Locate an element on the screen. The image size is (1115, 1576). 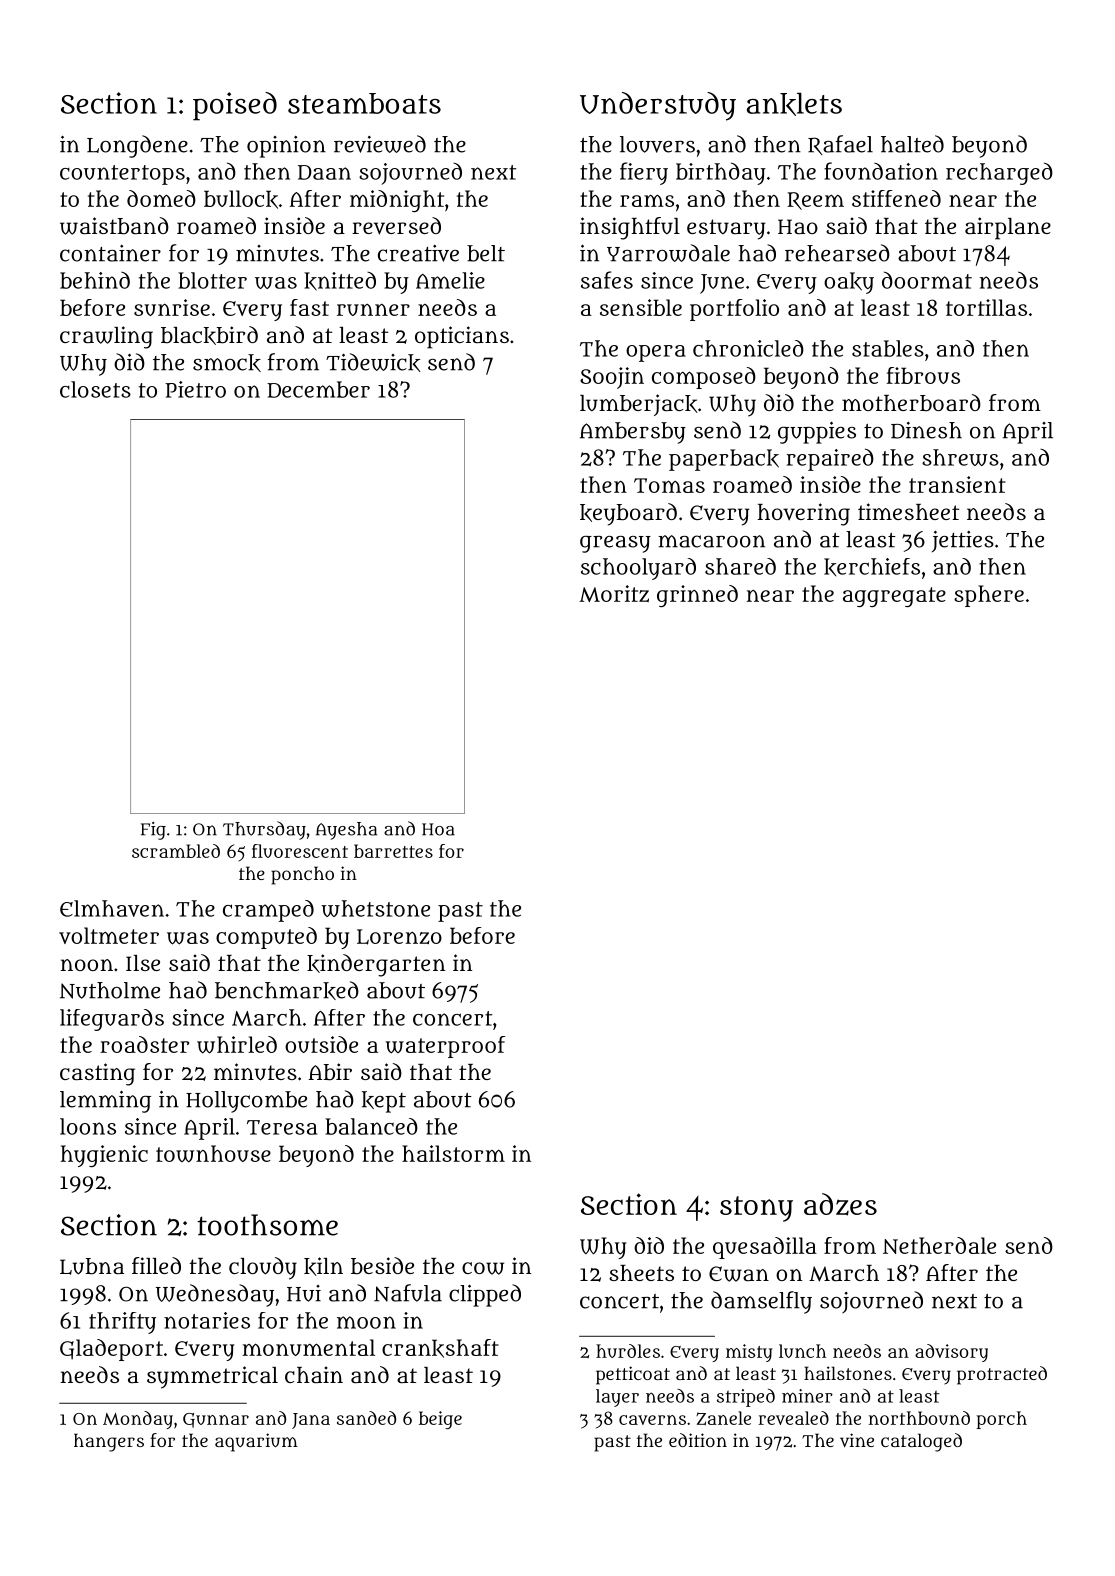
Tidewick is located at coordinates (373, 362).
